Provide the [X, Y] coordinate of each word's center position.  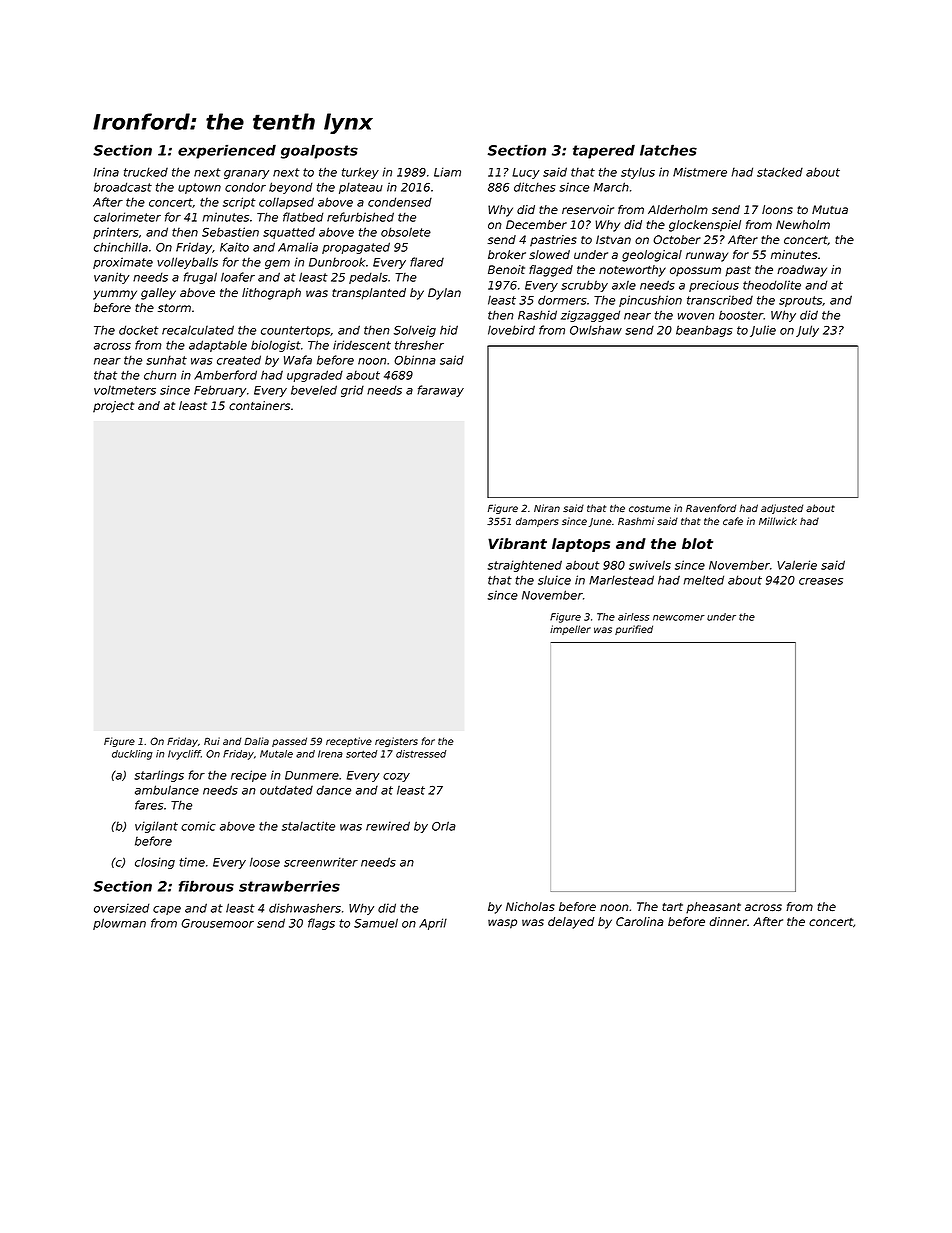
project [113, 407]
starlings [159, 776]
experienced [227, 151]
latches [668, 150]
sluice [554, 580]
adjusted [782, 509]
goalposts [319, 151]
